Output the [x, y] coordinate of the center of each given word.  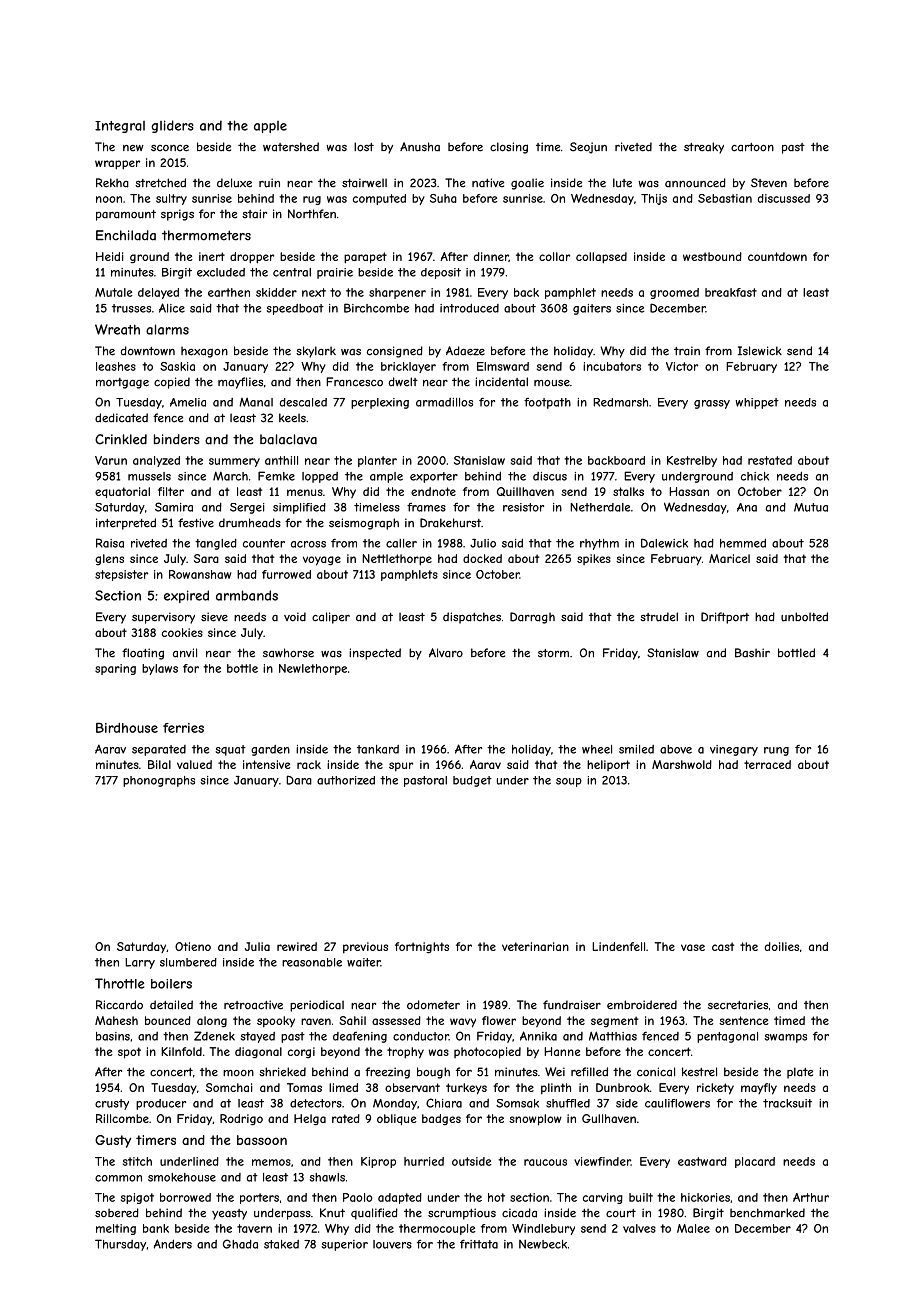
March [230, 476]
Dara [299, 780]
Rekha [112, 183]
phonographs [159, 781]
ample [386, 477]
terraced [767, 764]
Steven [769, 183]
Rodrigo [241, 1120]
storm [553, 653]
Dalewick [664, 543]
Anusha [420, 147]
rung [776, 751]
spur [401, 766]
